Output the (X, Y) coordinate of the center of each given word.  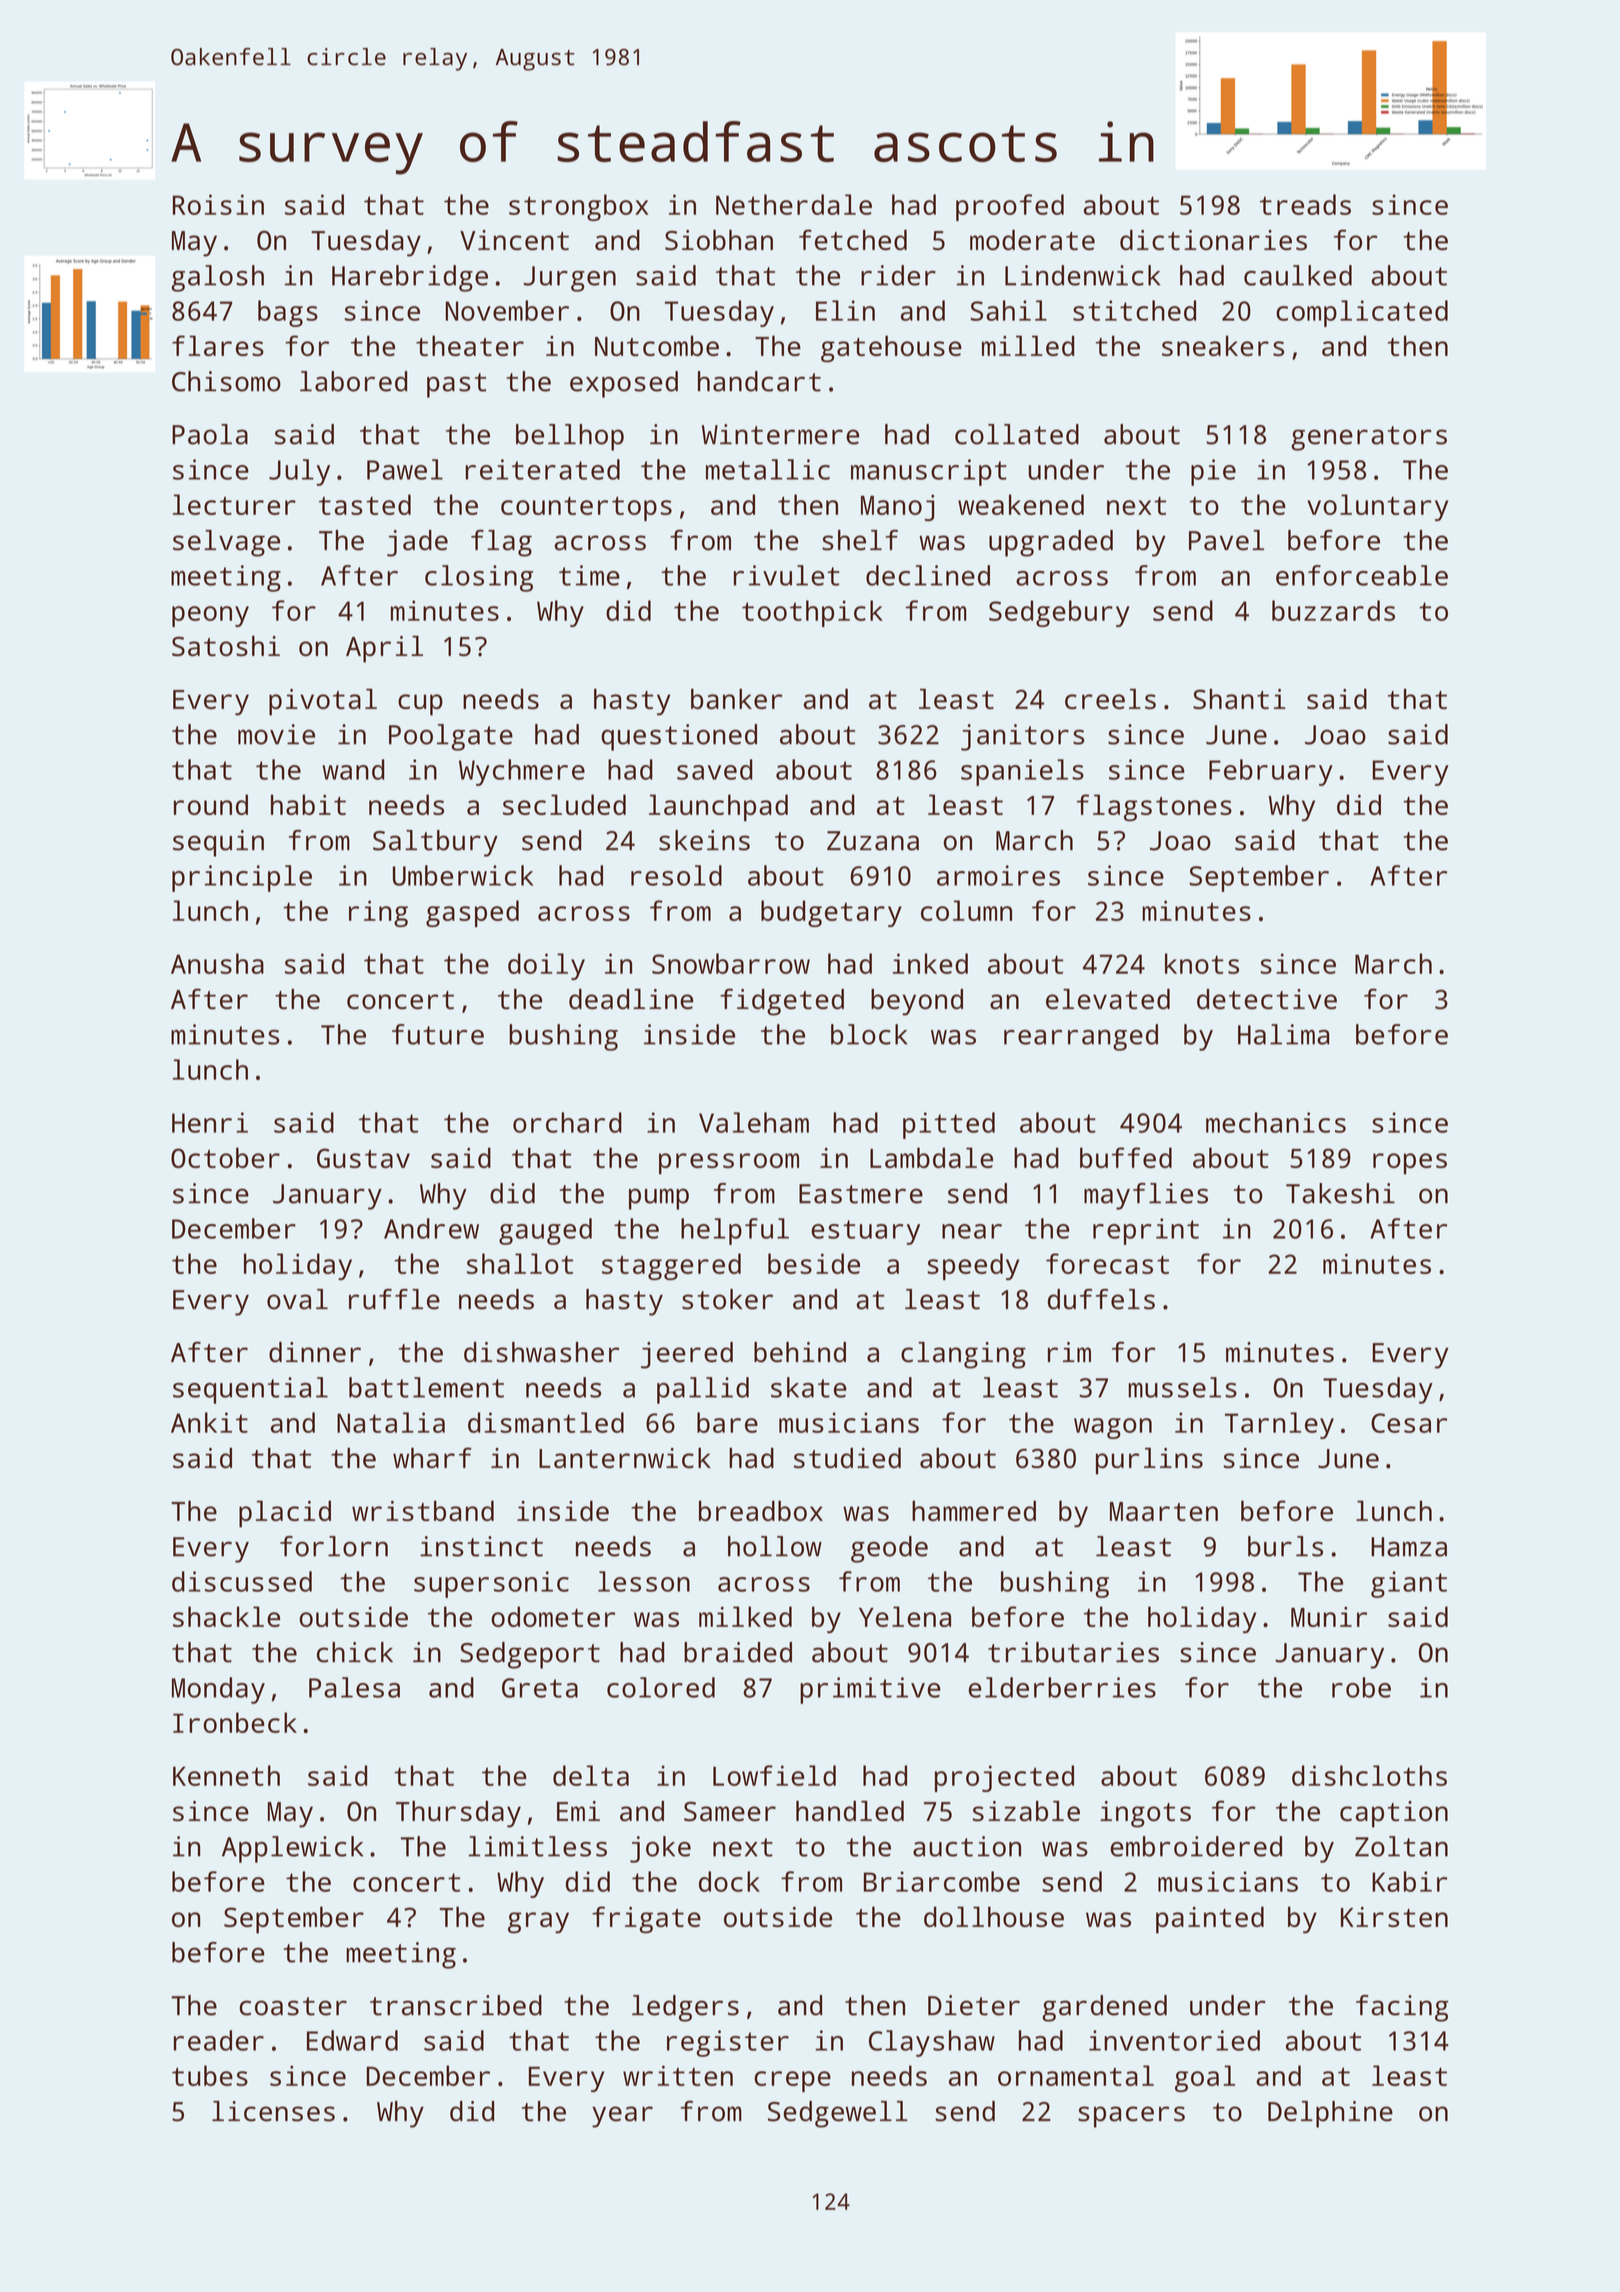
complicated (1362, 313)
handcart (759, 381)
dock (729, 1881)
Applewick (292, 1849)
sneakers (1223, 345)
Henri (210, 1122)
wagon (1113, 1428)
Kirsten (1394, 1917)
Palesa (354, 1687)
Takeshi (1340, 1193)
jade (417, 543)
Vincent (514, 240)
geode (889, 1549)
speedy (973, 1266)
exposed (624, 384)
